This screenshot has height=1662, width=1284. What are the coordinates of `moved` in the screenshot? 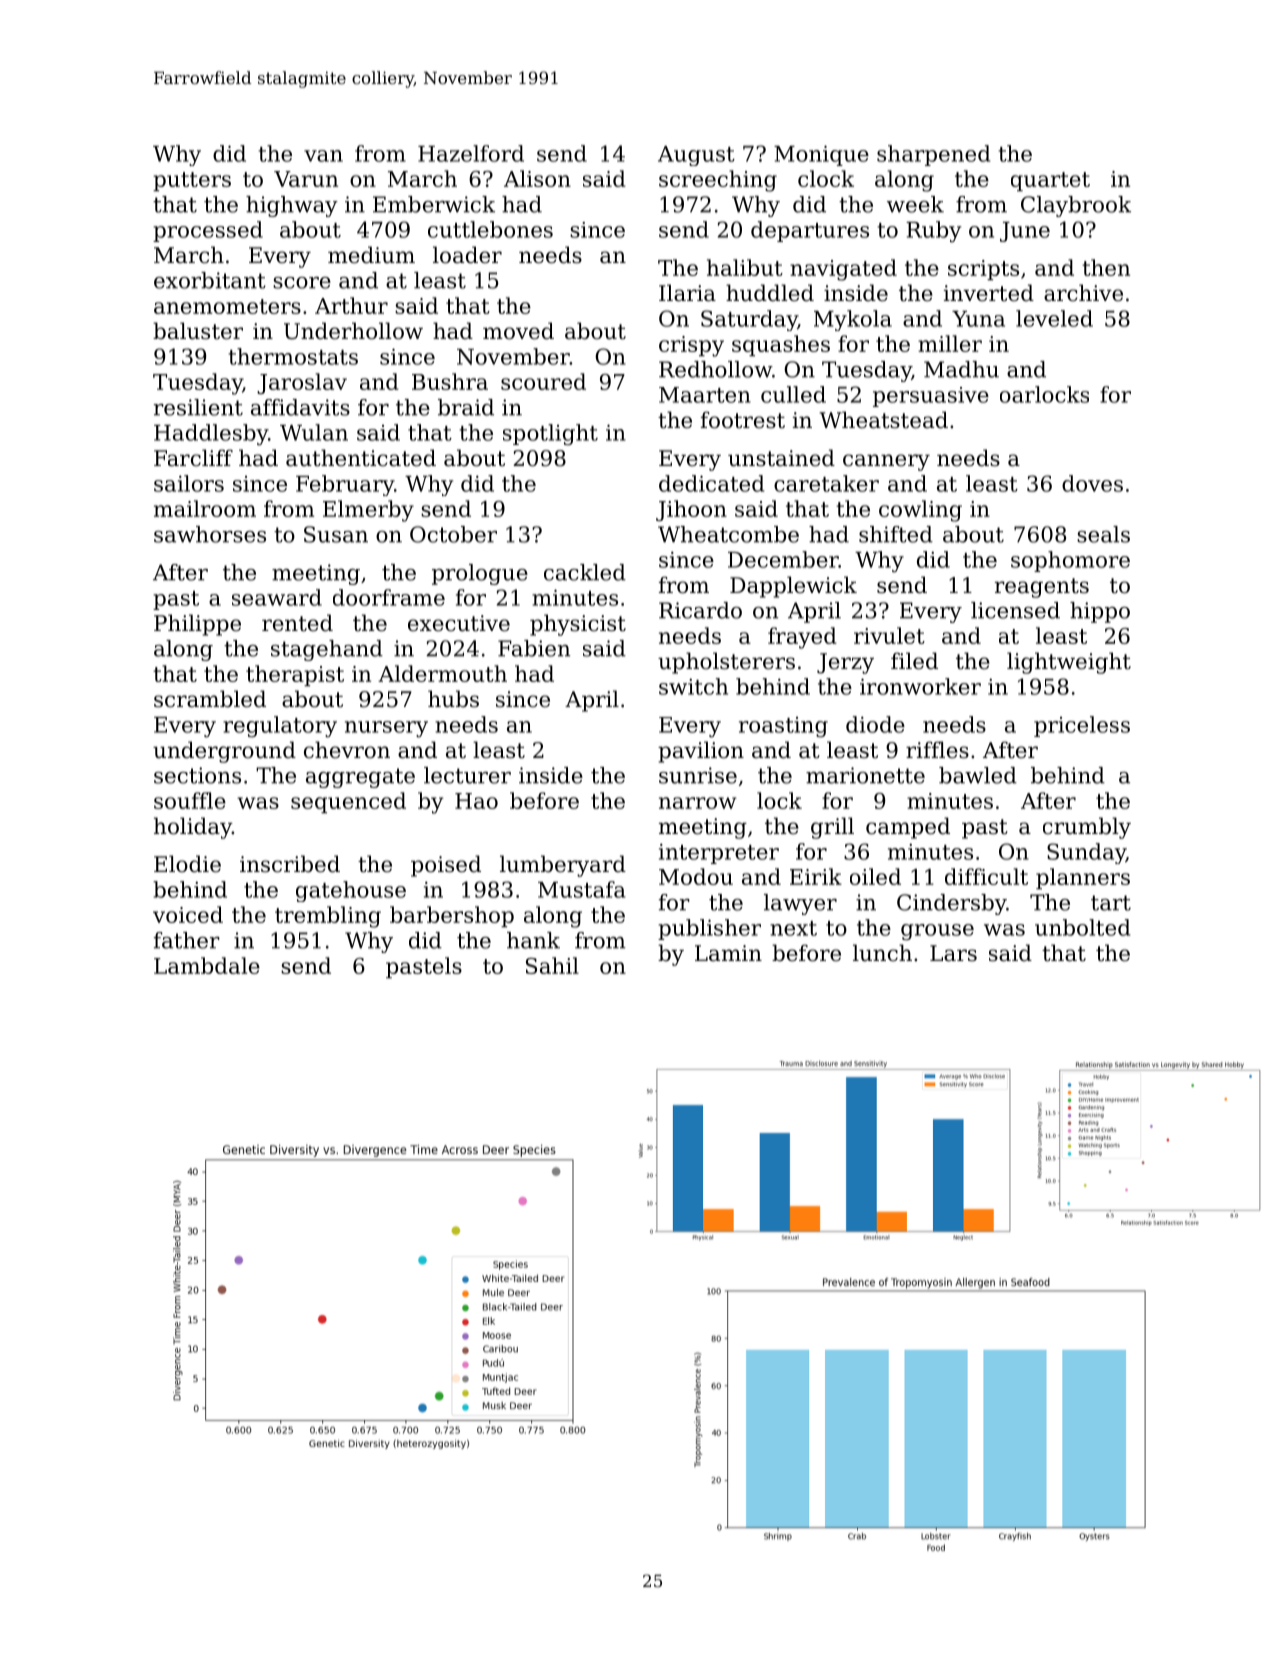 It's located at (518, 331).
